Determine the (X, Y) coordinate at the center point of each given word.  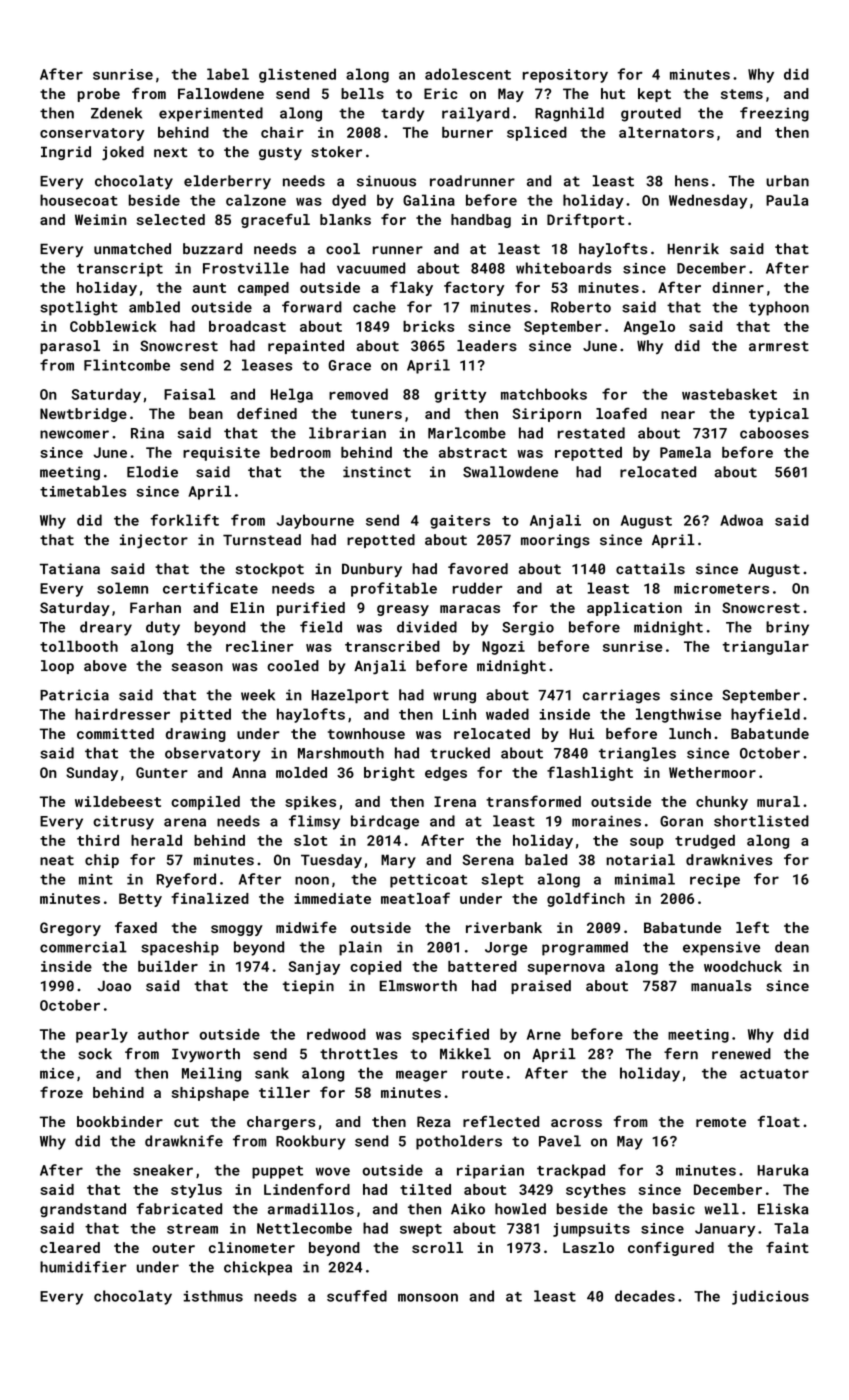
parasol (70, 347)
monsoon (428, 1297)
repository (565, 76)
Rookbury (311, 1142)
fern (681, 1054)
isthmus (213, 1296)
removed (358, 394)
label (228, 74)
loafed (621, 413)
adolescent (468, 74)
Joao (114, 986)
